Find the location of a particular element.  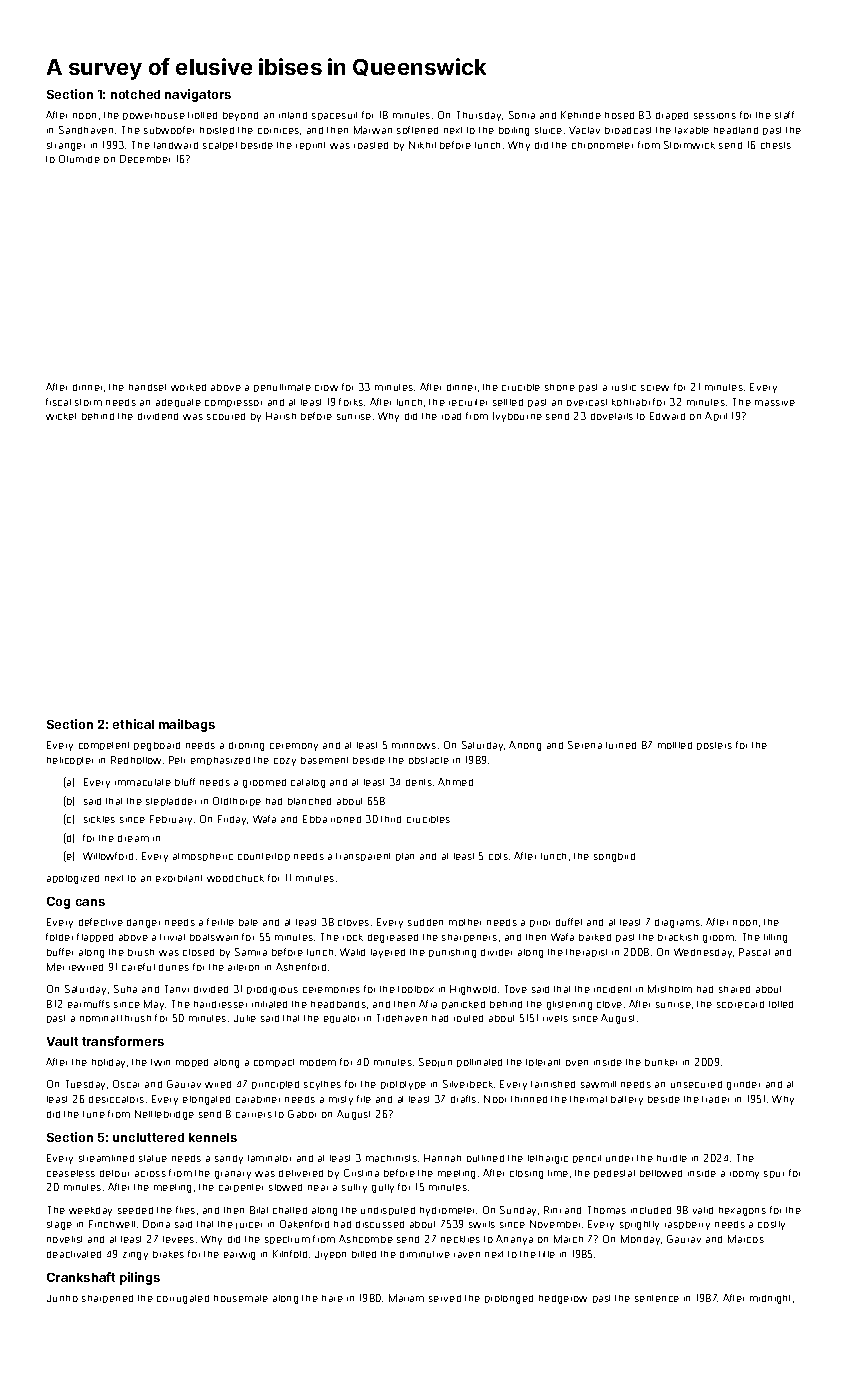

boiling is located at coordinates (514, 131).
